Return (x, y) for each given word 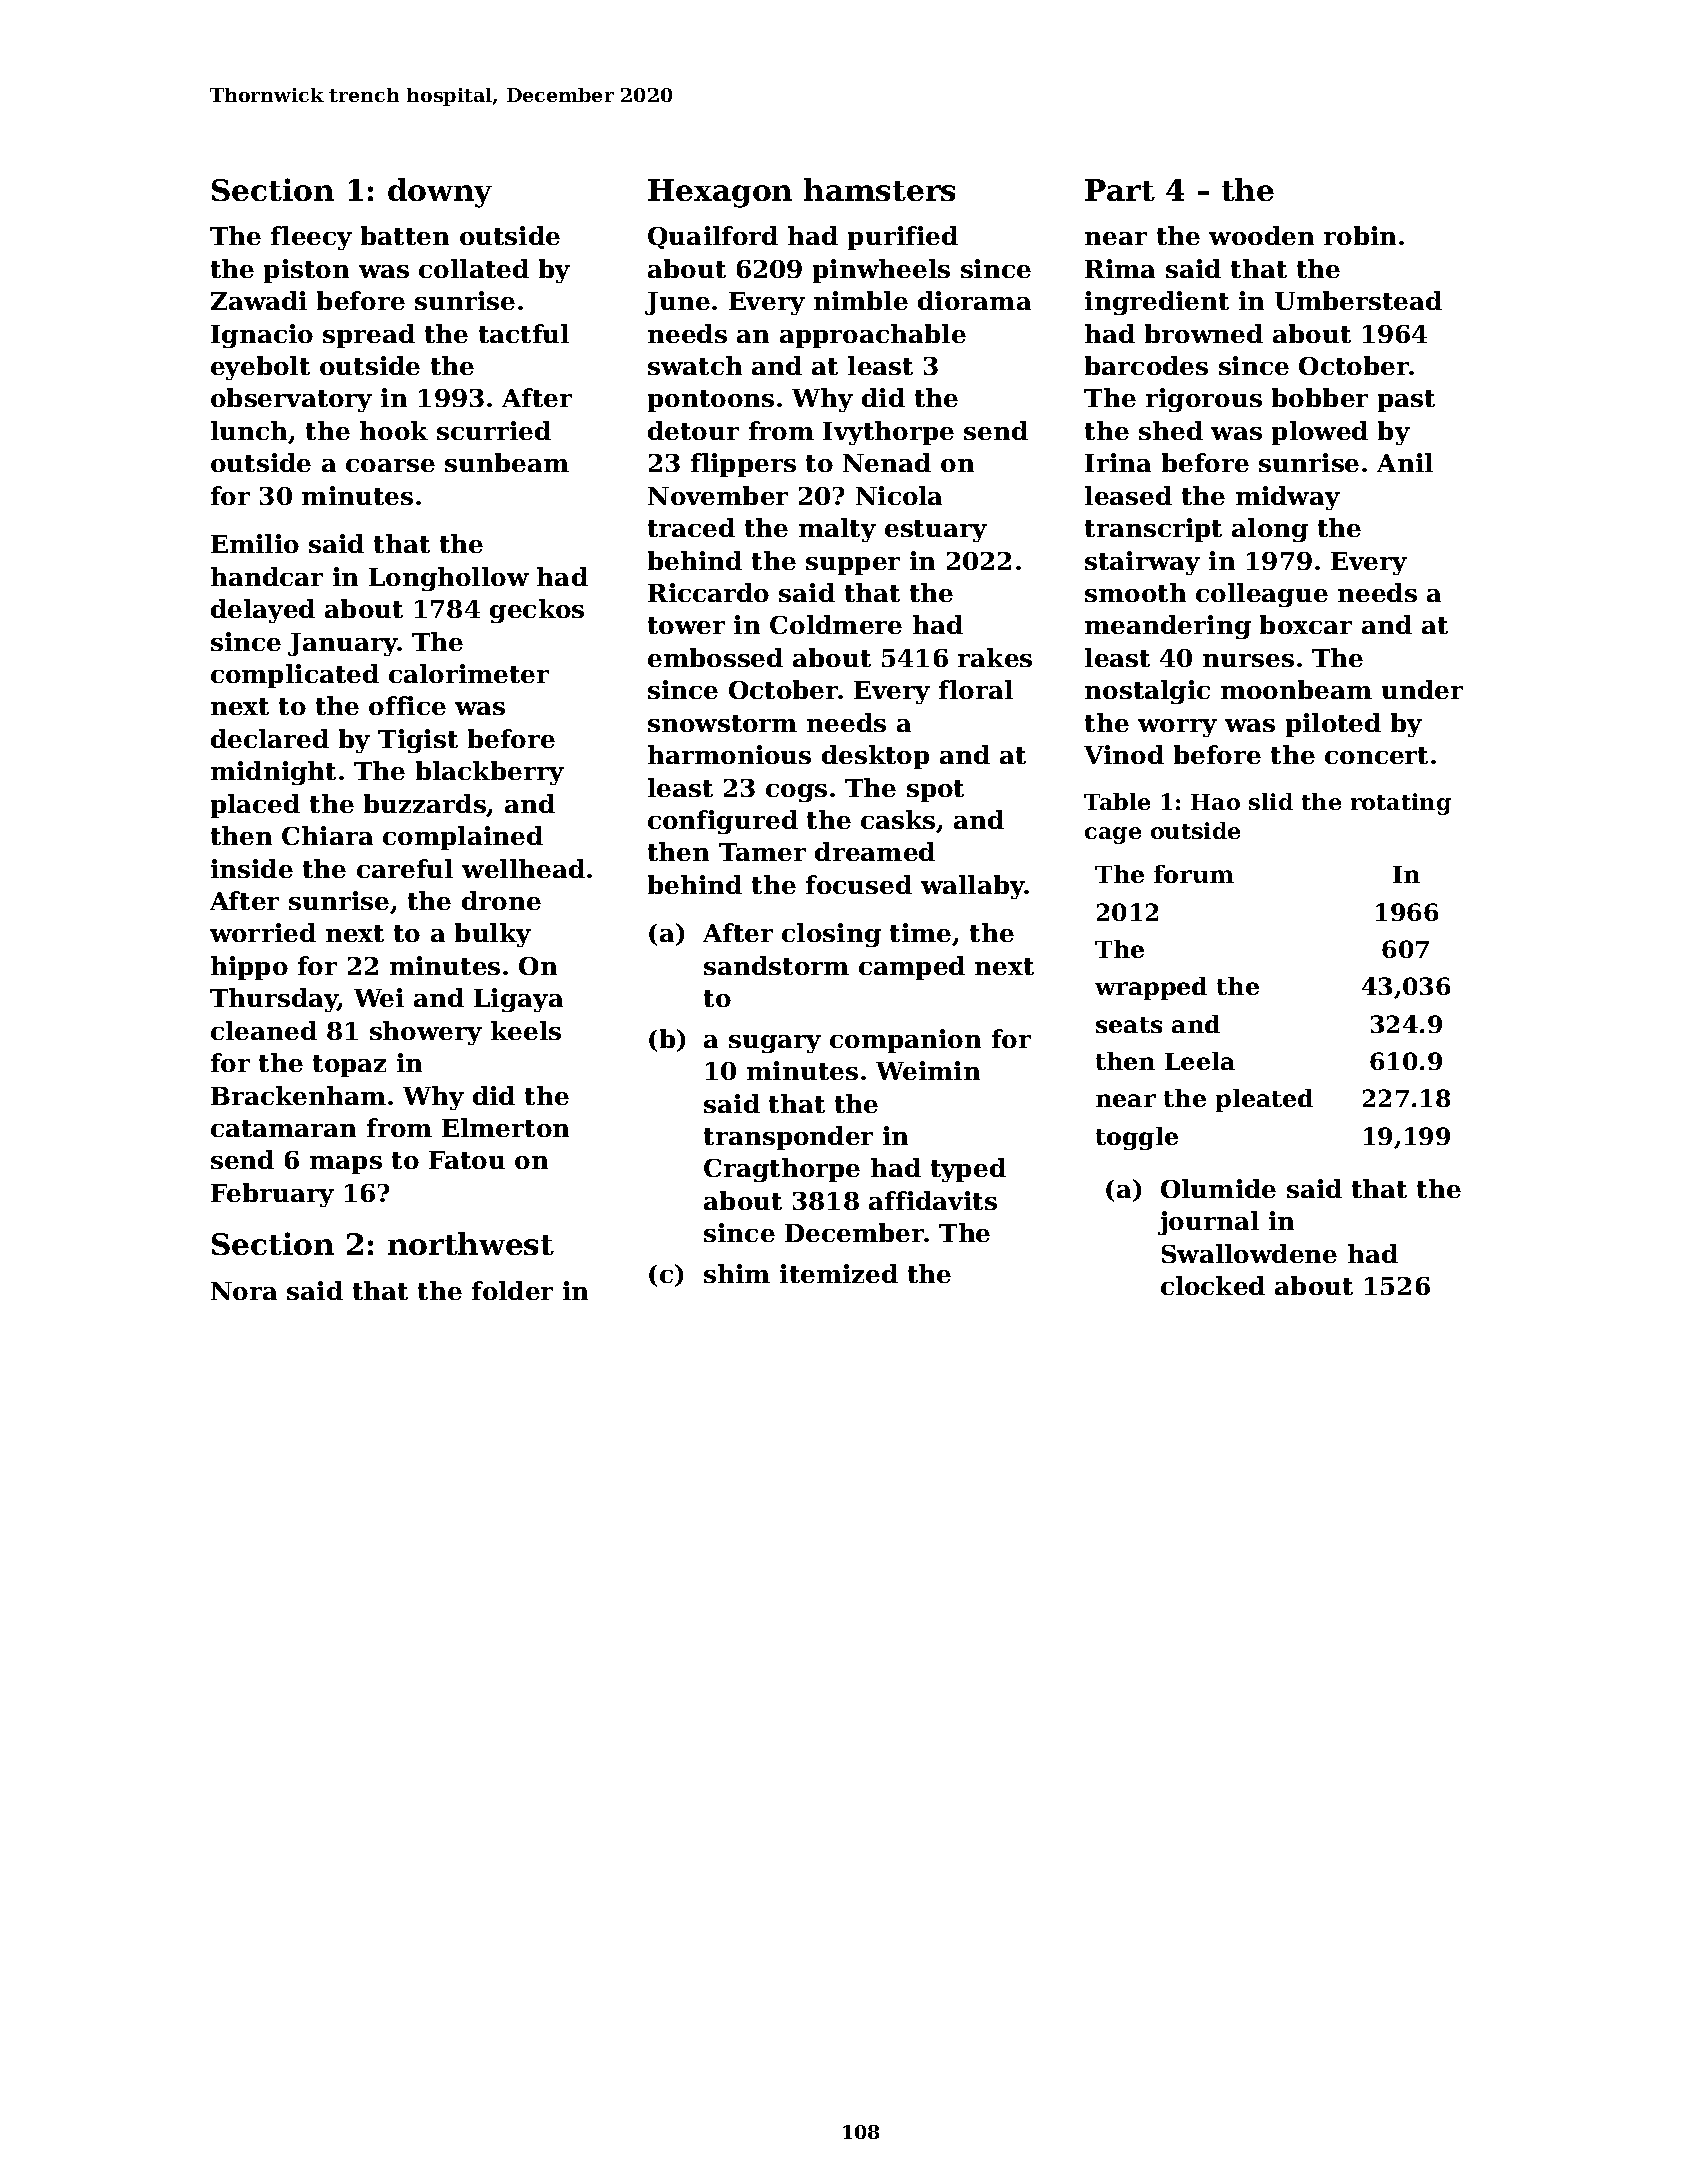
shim (737, 1273)
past (1406, 401)
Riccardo (708, 592)
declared (270, 738)
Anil (1405, 462)
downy (440, 193)
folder (512, 1290)
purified (903, 238)
